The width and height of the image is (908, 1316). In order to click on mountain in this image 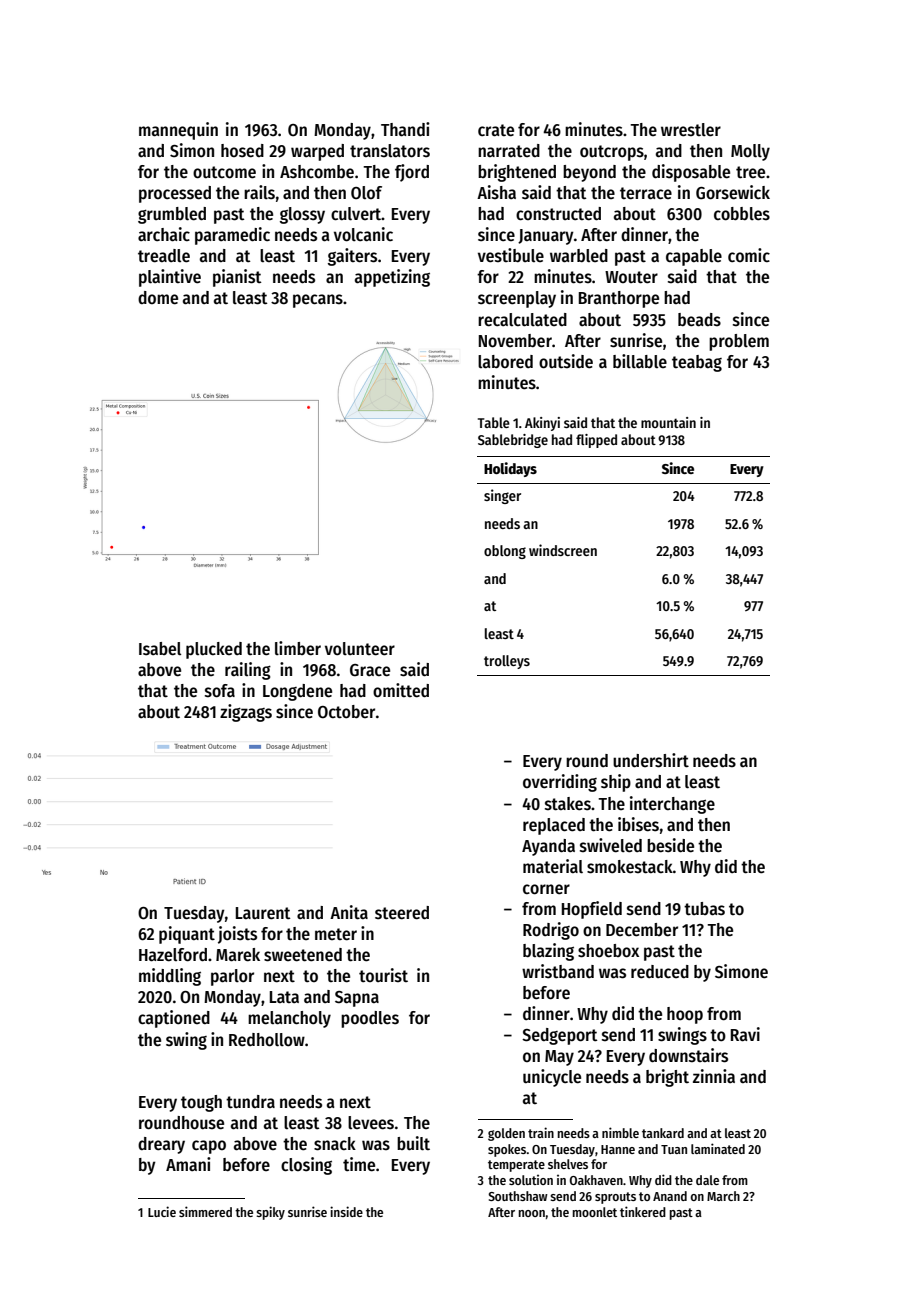, I will do `click(668, 422)`.
